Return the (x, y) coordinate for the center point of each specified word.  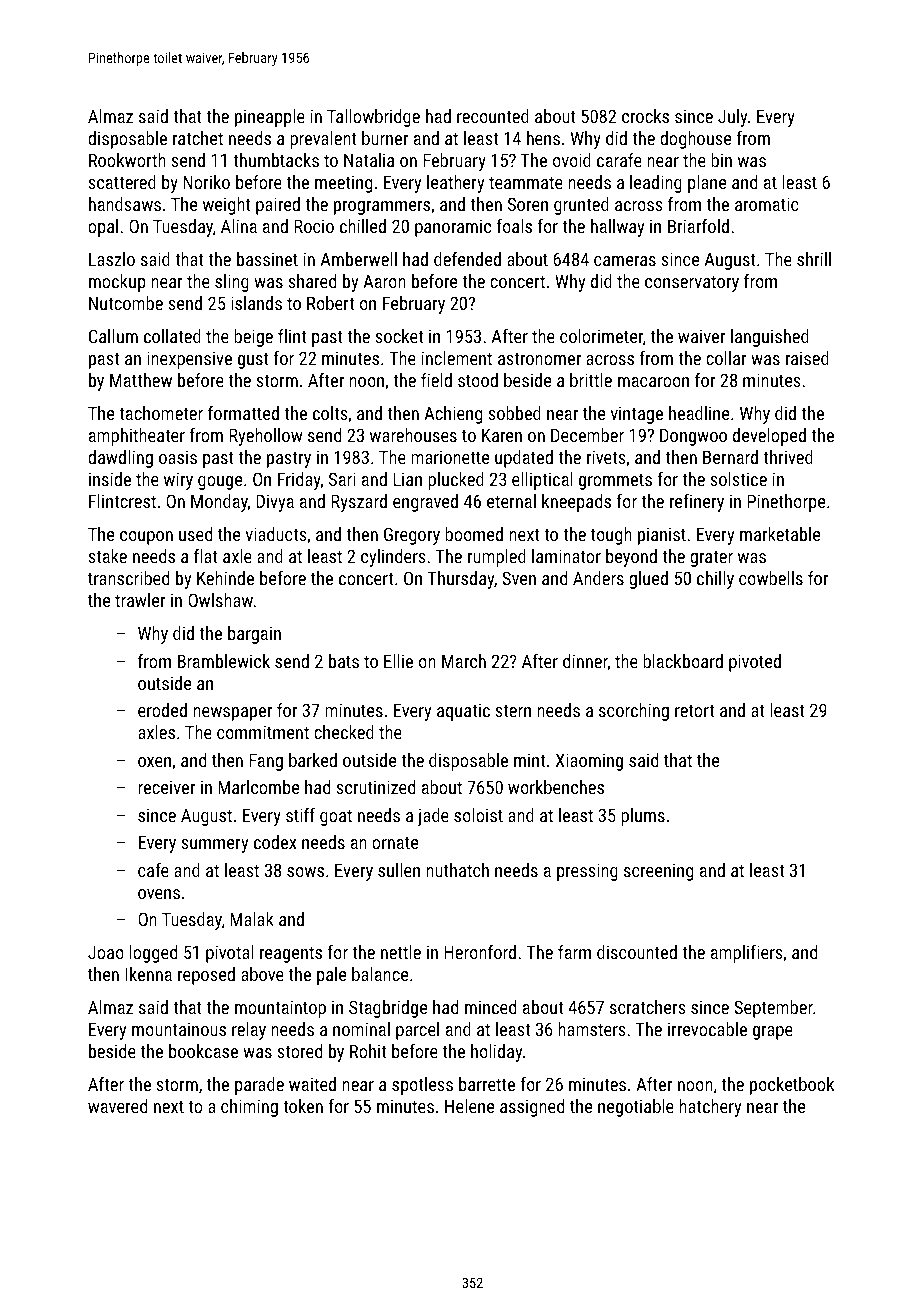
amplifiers (747, 954)
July (732, 118)
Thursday (461, 580)
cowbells (771, 578)
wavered (117, 1106)
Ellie (398, 661)
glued (648, 580)
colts (330, 413)
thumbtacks (276, 160)
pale (331, 976)
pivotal (229, 954)
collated (172, 336)
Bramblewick (224, 661)
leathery (455, 184)
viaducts (276, 534)
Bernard (730, 457)
